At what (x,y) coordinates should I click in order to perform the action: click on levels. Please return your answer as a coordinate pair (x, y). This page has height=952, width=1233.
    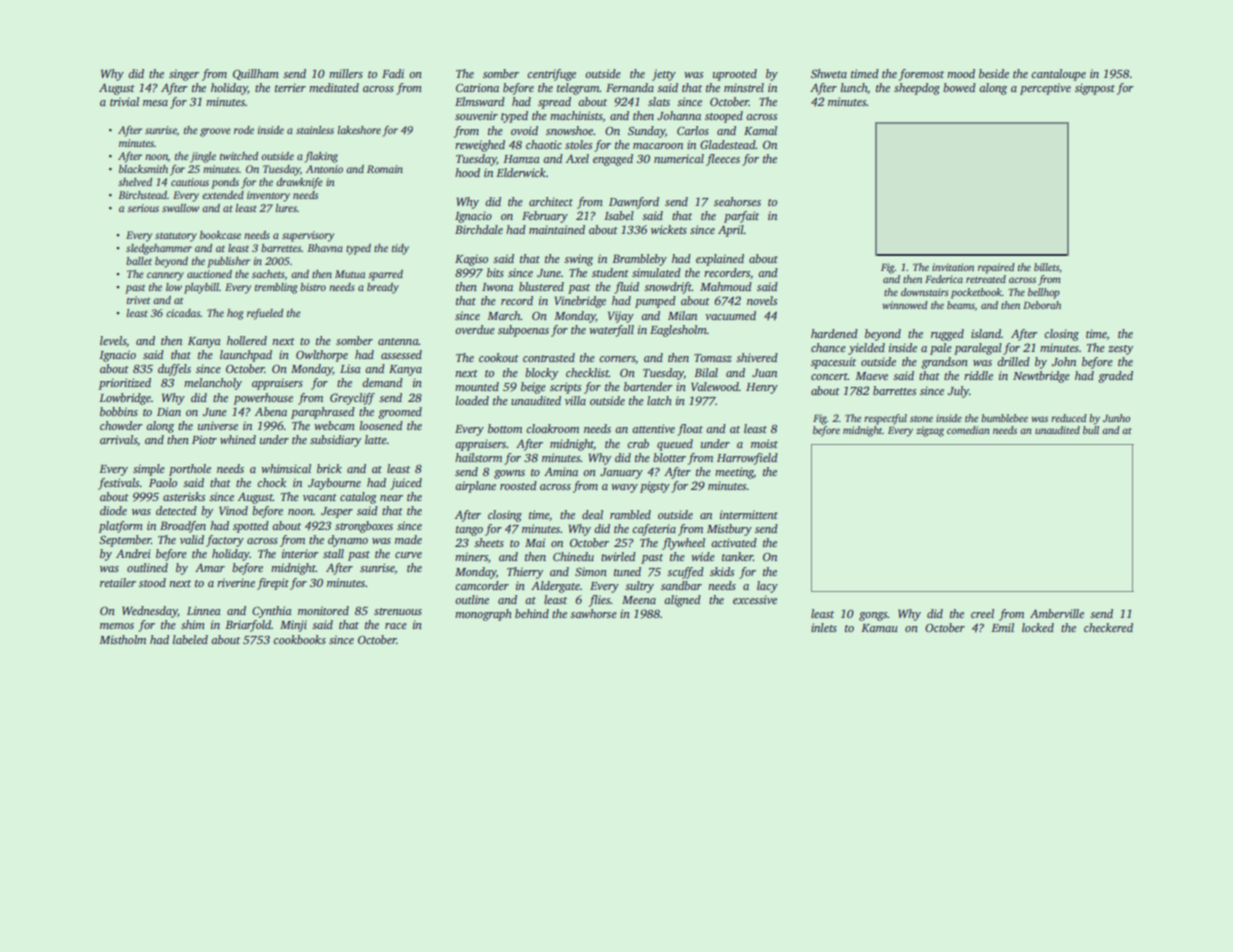
    Looking at the image, I should click on (113, 340).
